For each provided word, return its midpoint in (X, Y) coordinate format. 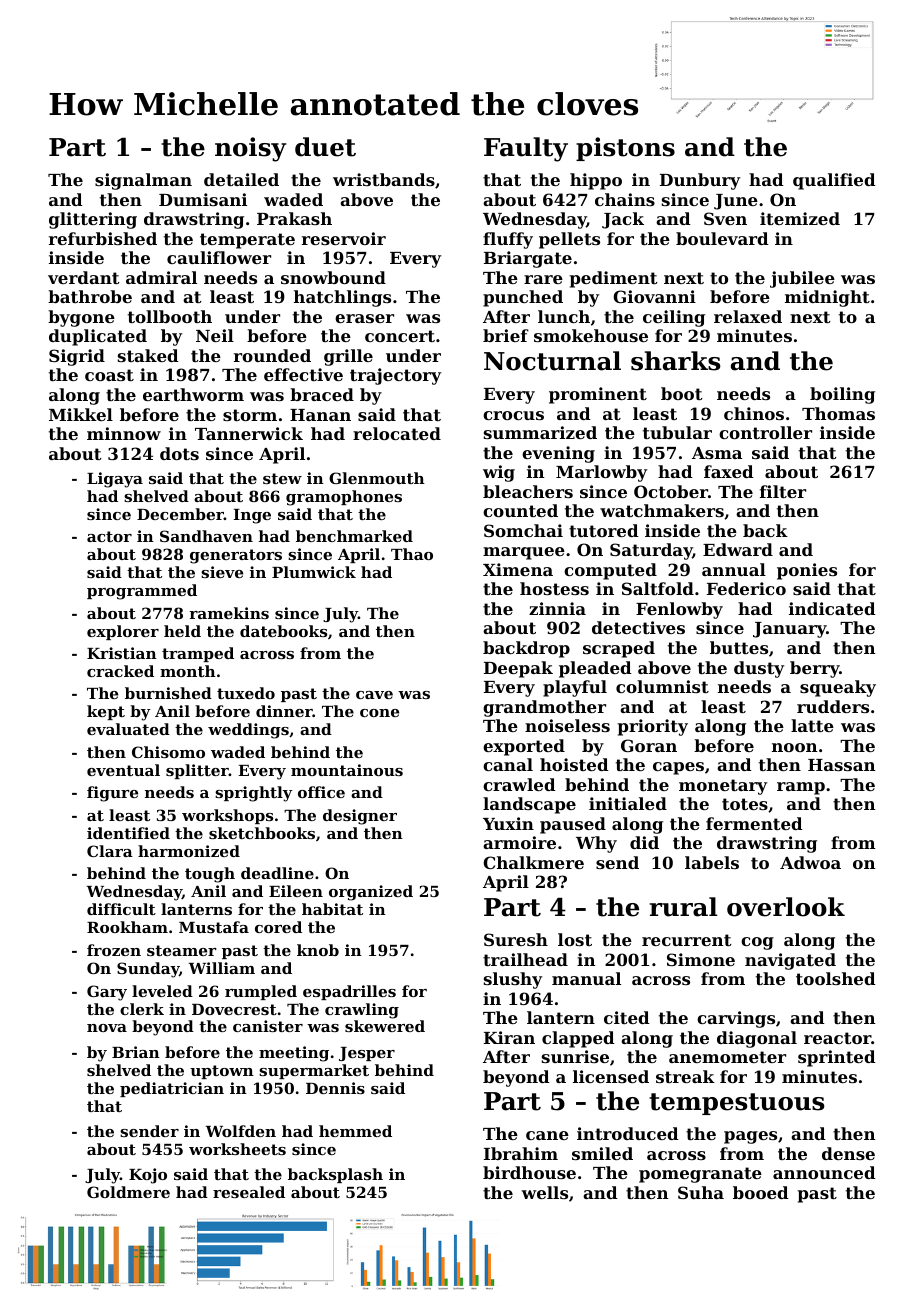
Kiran (509, 1037)
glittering (93, 220)
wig (499, 473)
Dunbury (700, 181)
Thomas (838, 413)
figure (112, 794)
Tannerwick (249, 433)
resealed (249, 1192)
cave (374, 695)
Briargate (528, 259)
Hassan (841, 765)
